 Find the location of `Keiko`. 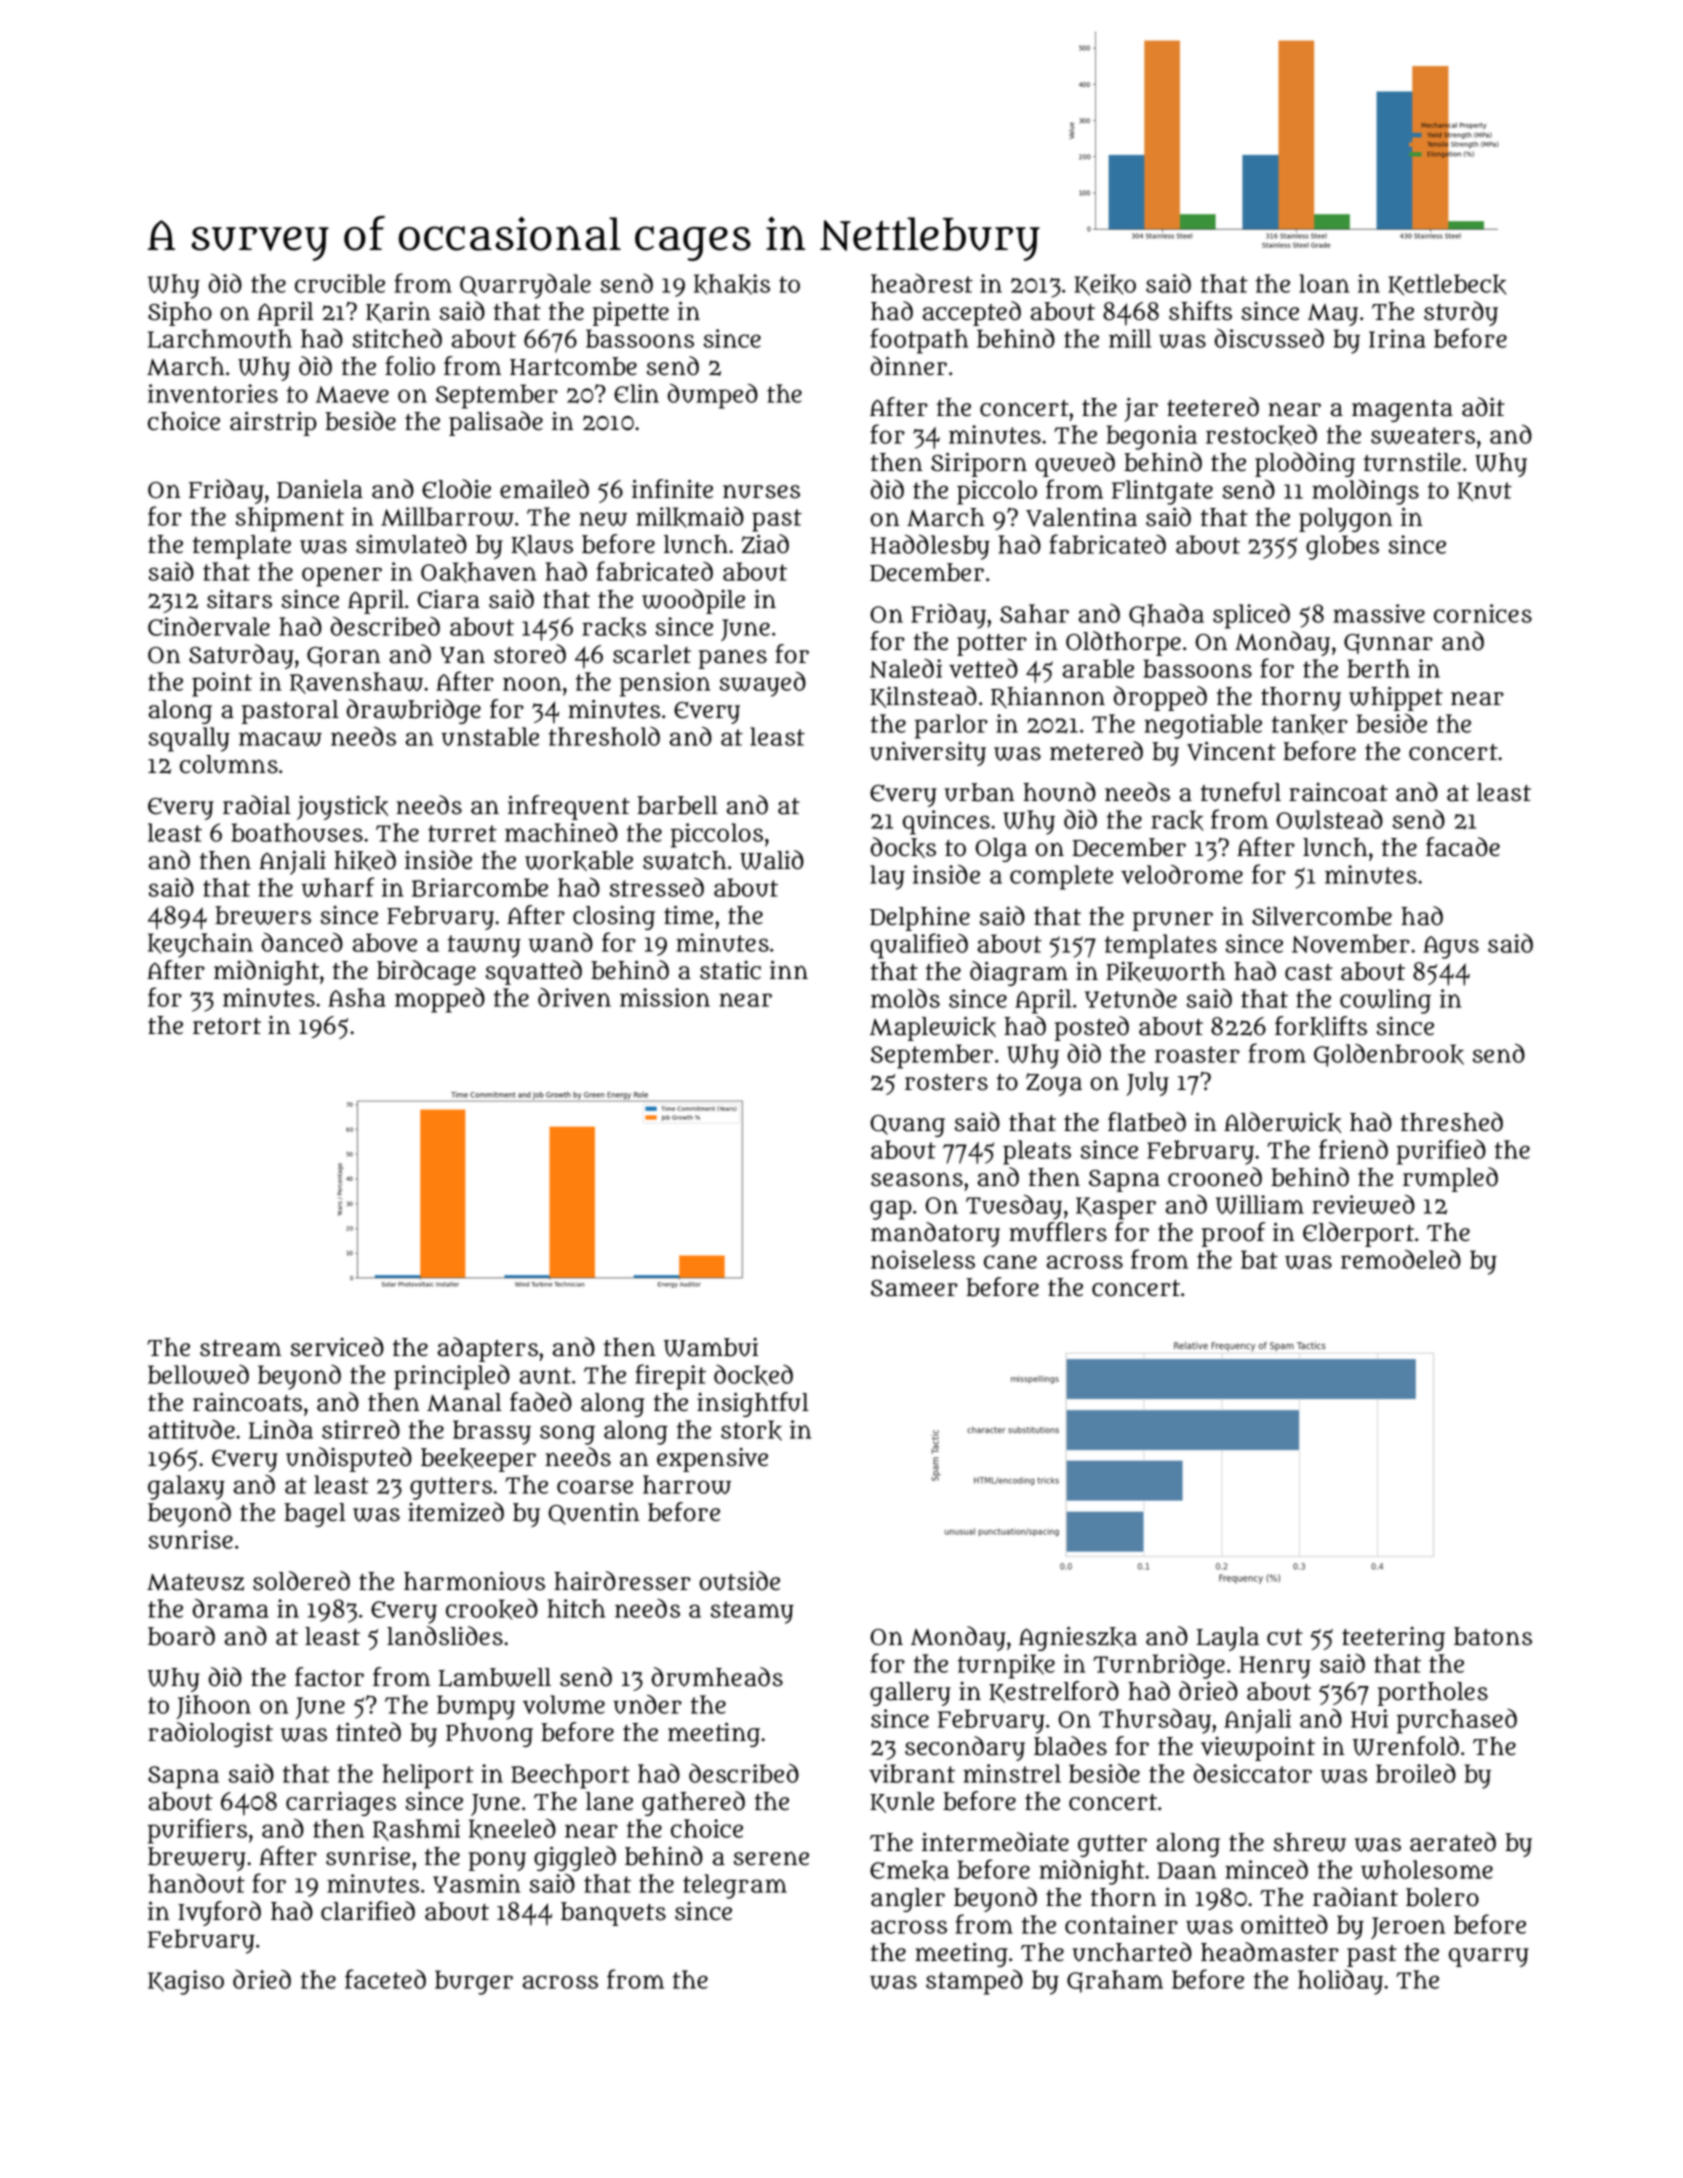

Keiko is located at coordinates (1105, 285).
